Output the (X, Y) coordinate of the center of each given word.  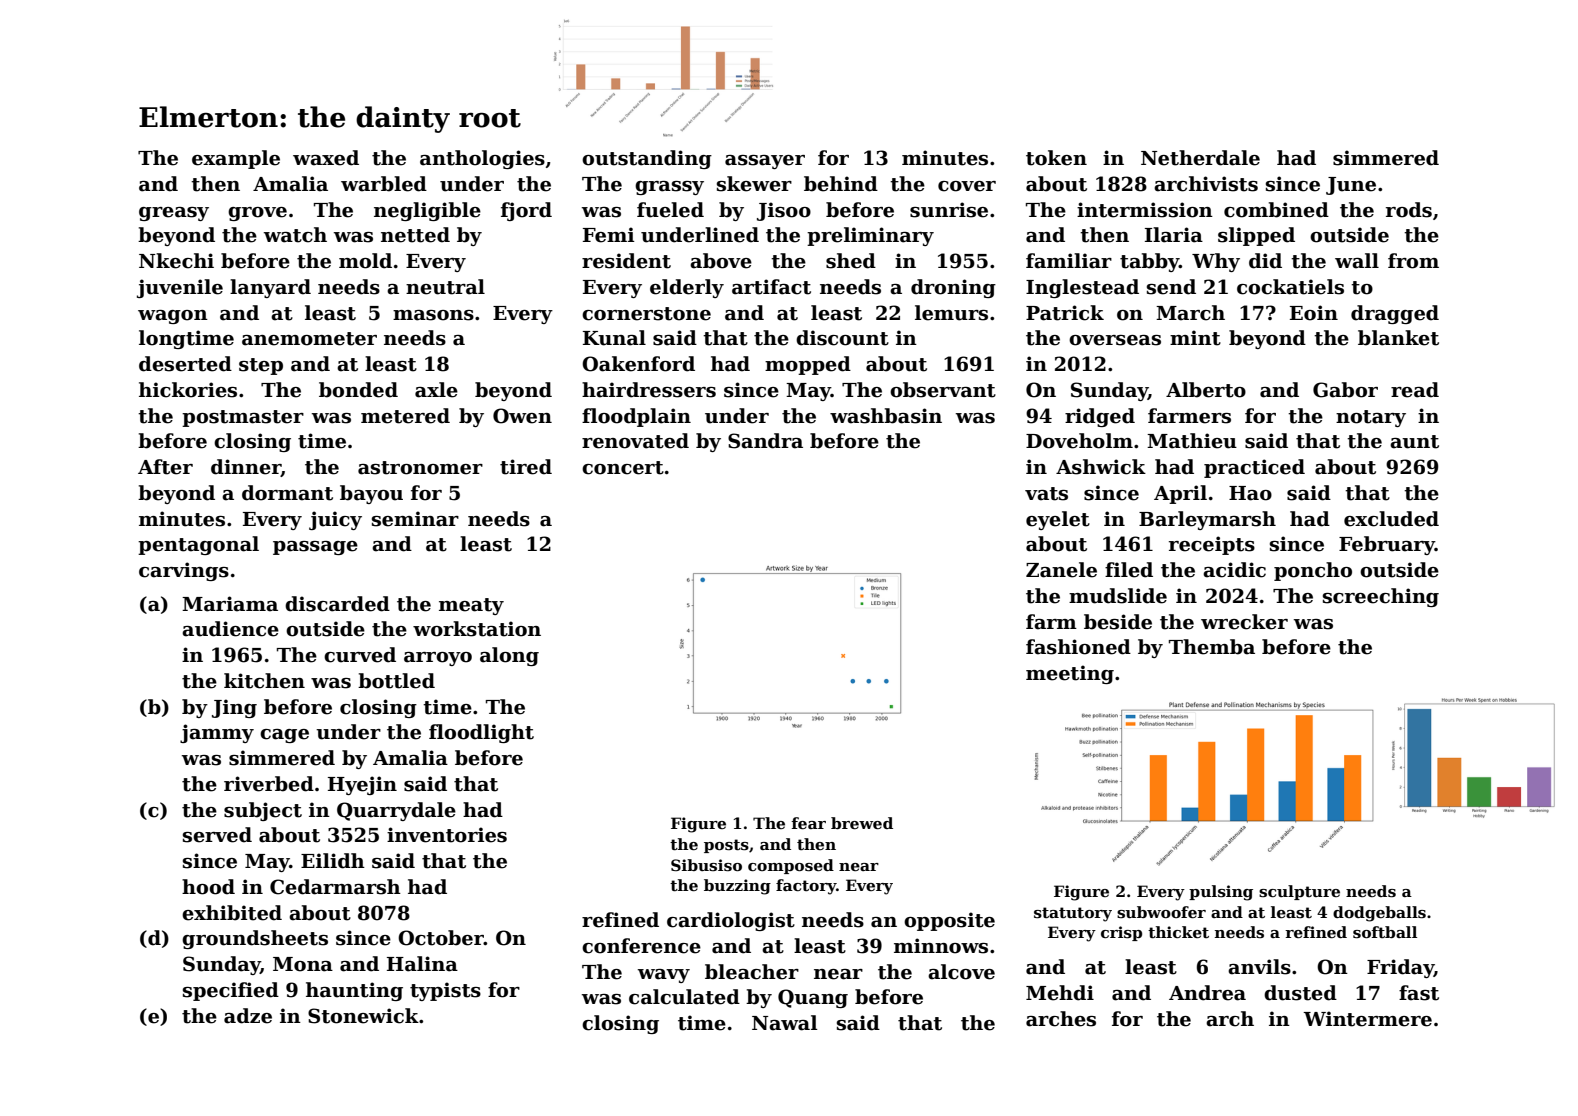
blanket (1398, 338)
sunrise (949, 210)
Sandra (765, 441)
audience (230, 629)
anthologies (482, 159)
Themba (1212, 647)
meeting (1070, 674)
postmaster (243, 418)
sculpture (1299, 892)
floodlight (481, 733)
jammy (217, 733)
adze (248, 1016)
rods (1409, 210)
